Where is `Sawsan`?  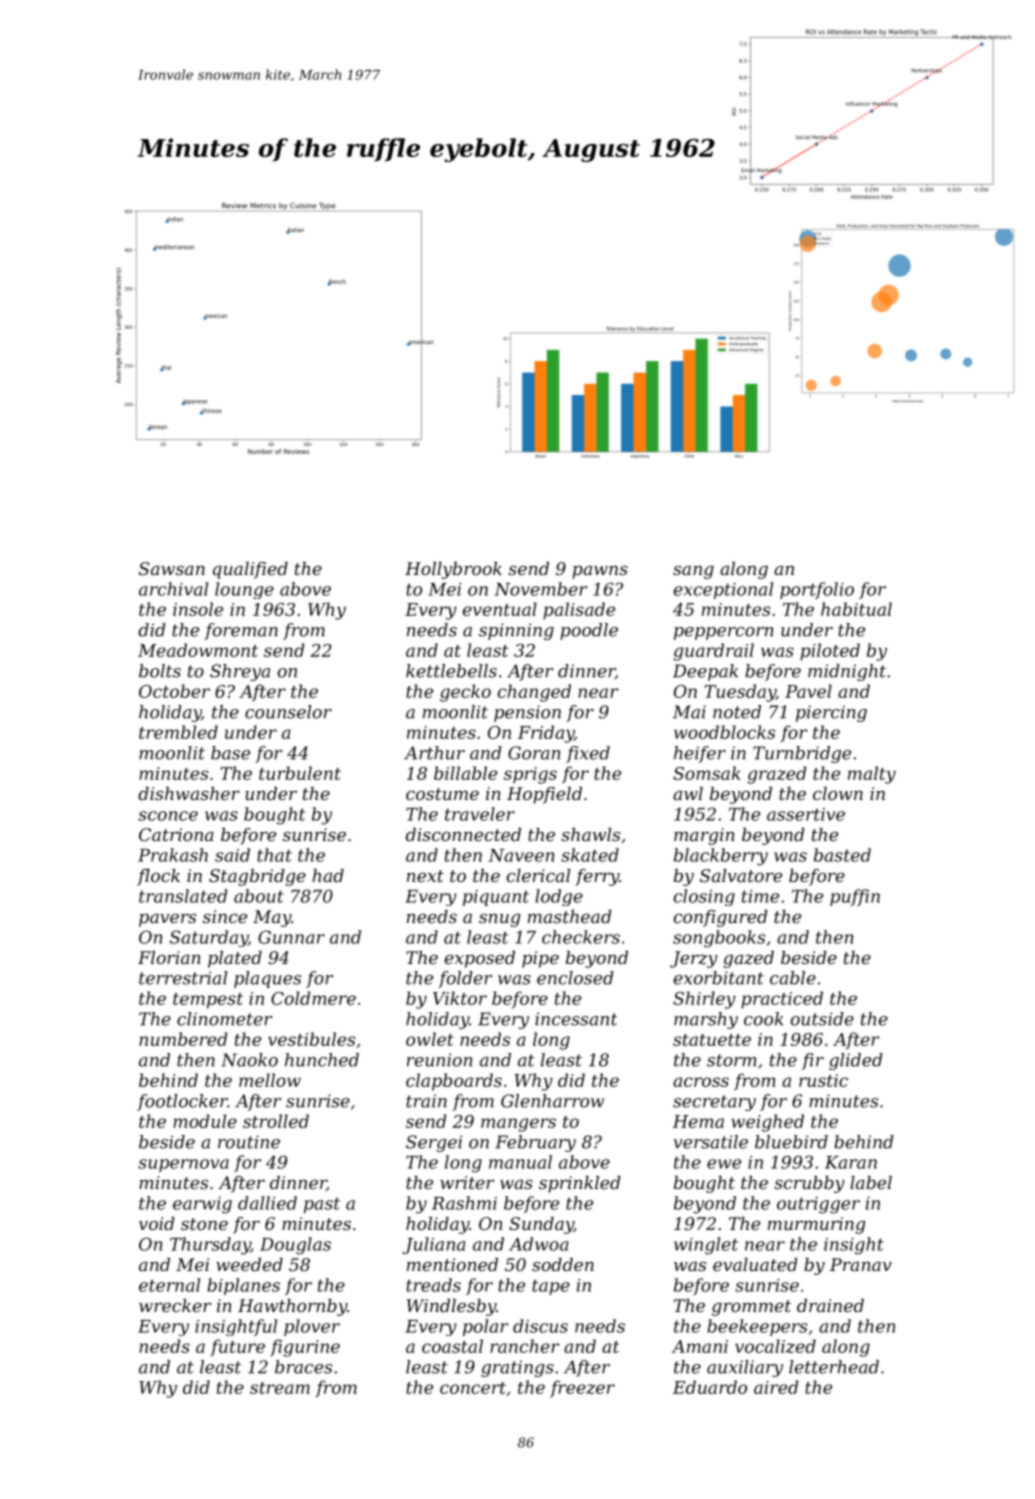 Sawsan is located at coordinates (172, 568).
